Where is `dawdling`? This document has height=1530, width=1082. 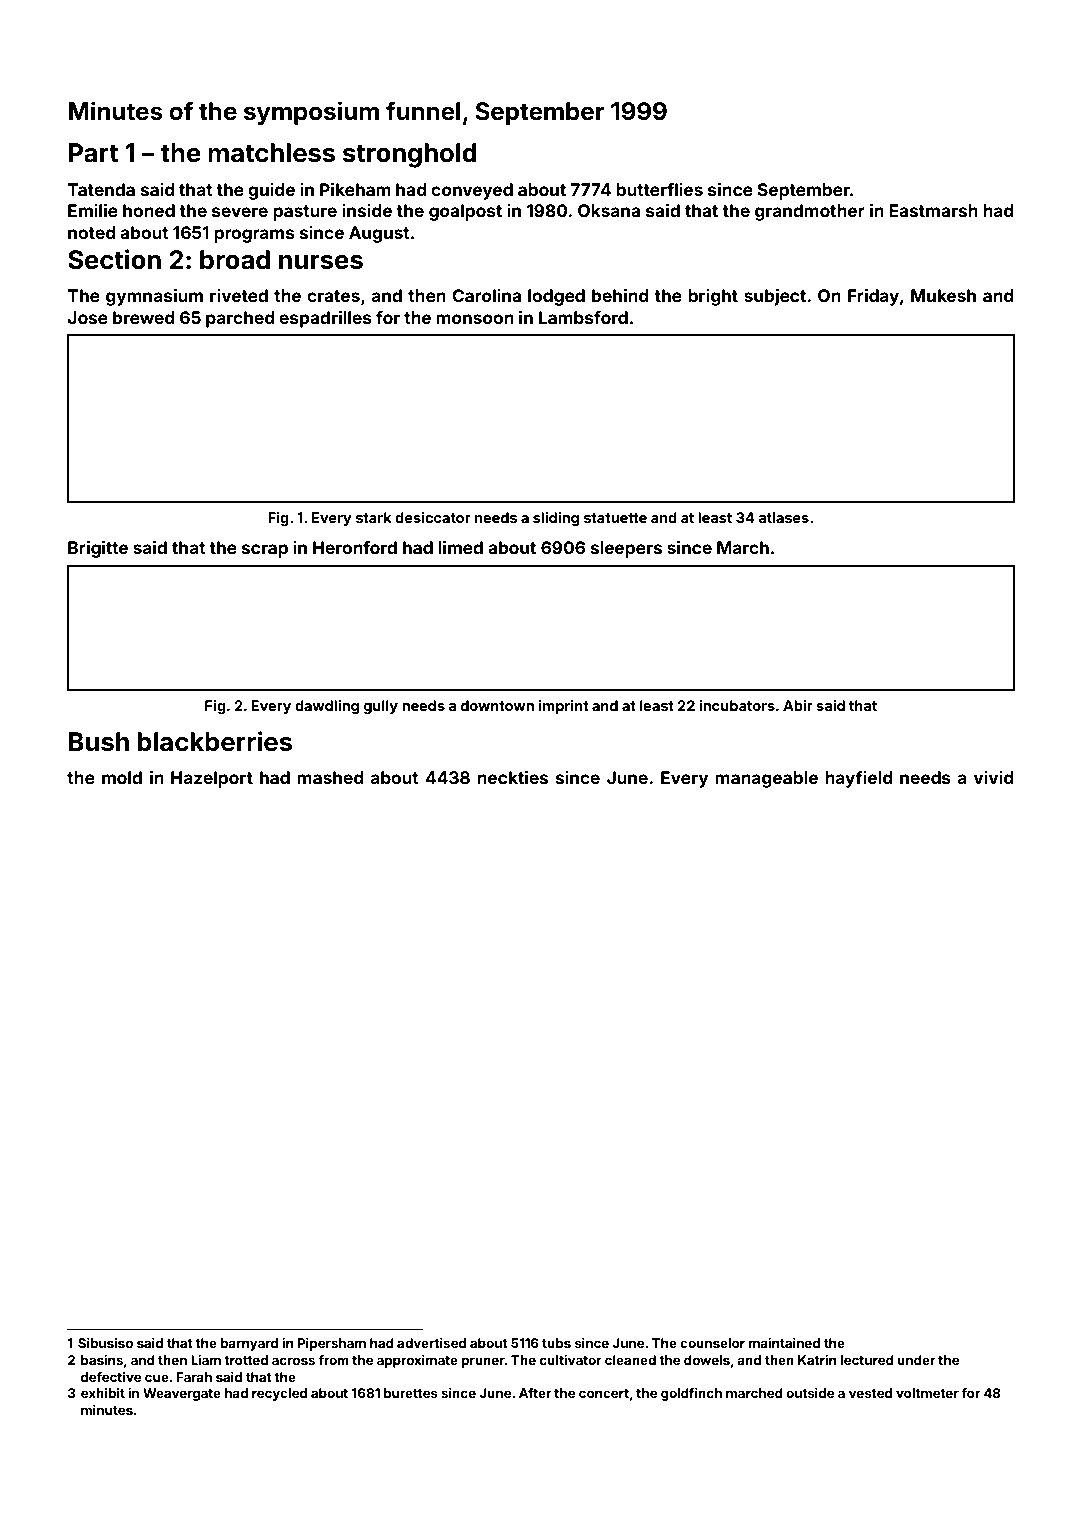 dawdling is located at coordinates (327, 707).
